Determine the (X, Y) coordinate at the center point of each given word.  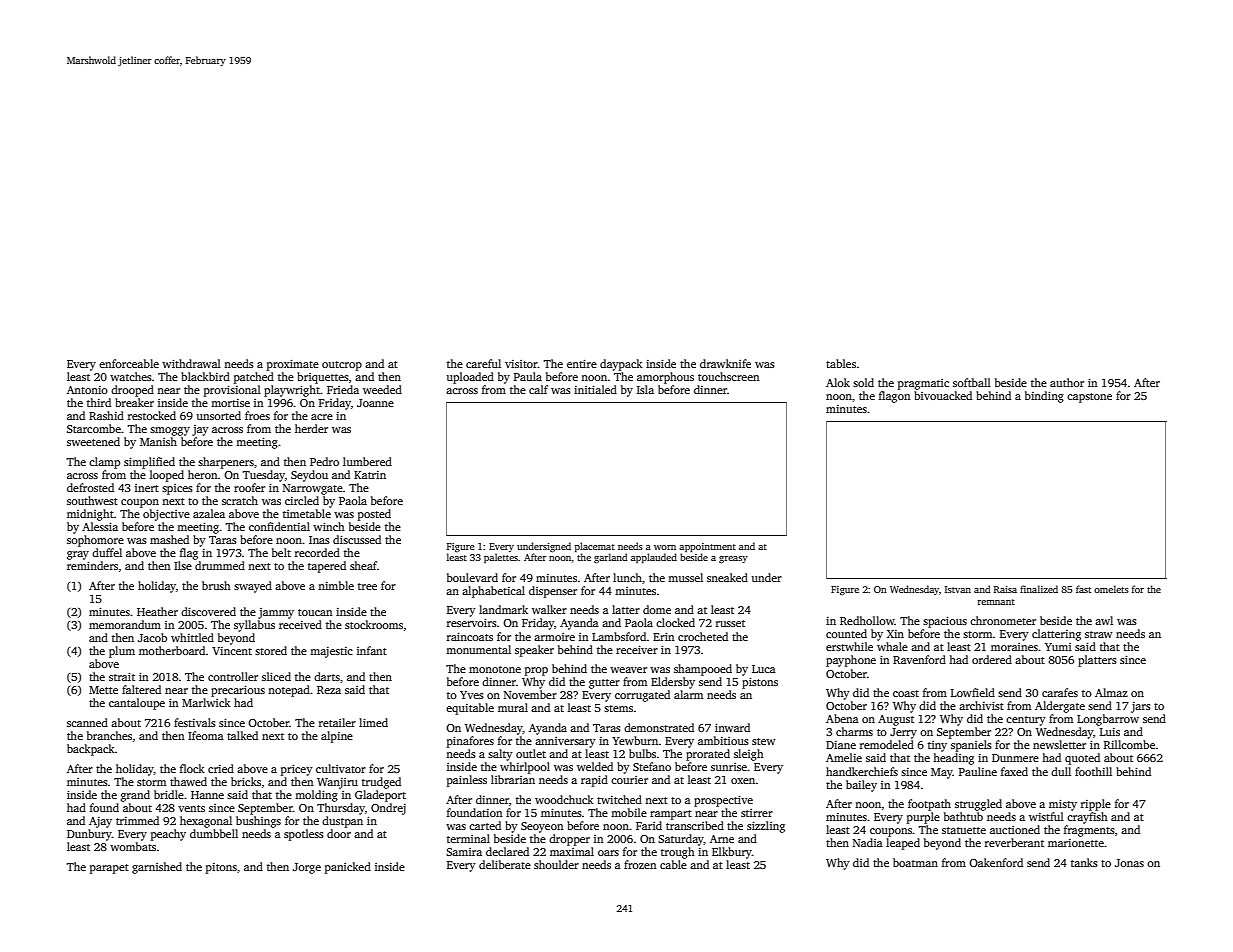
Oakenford (996, 862)
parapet (109, 869)
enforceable (129, 363)
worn (665, 547)
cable (673, 864)
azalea (209, 513)
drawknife (725, 363)
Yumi (1058, 647)
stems (618, 708)
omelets (1111, 589)
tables (841, 363)
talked (242, 735)
